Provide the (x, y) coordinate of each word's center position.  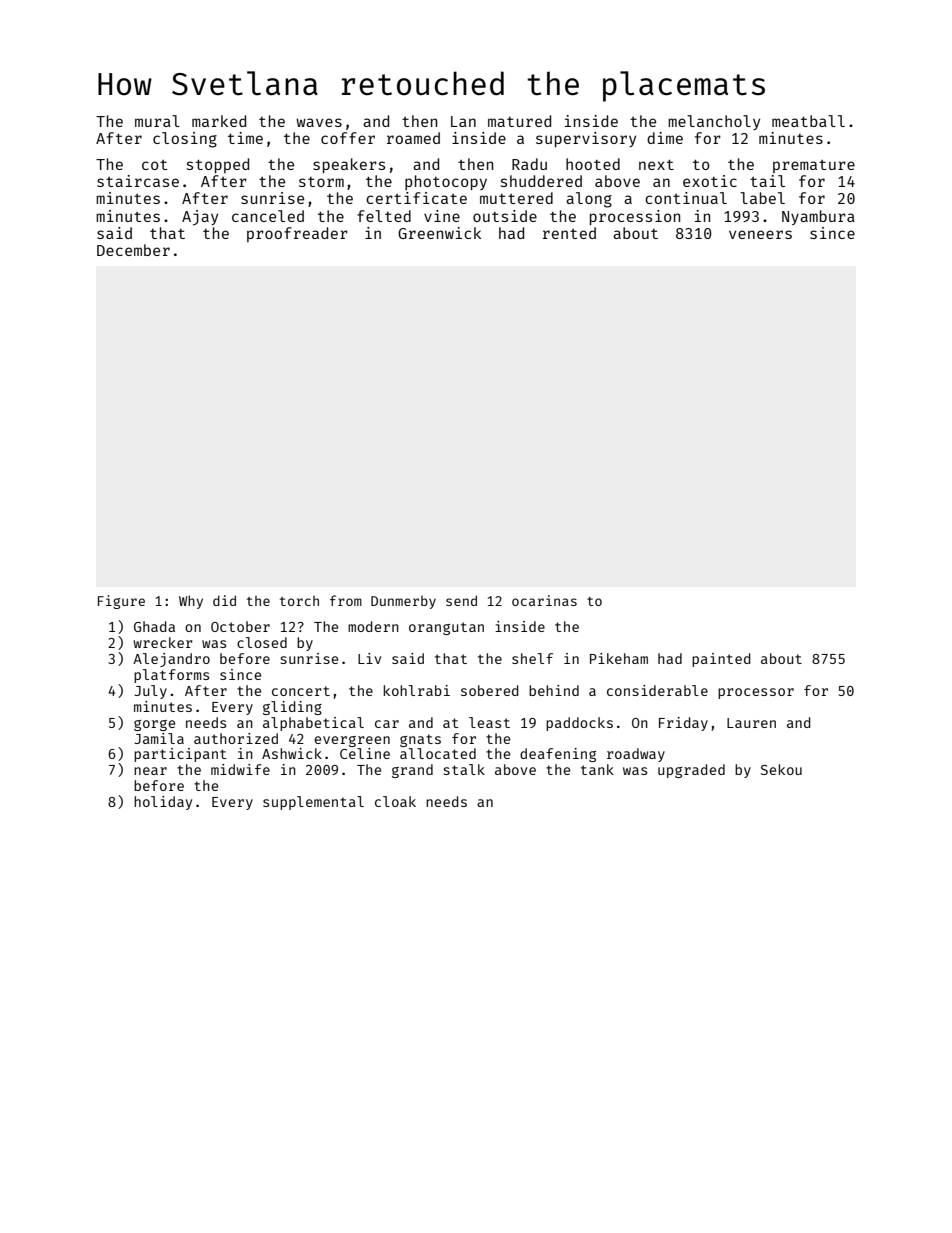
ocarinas (544, 600)
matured (519, 121)
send (461, 600)
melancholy (714, 122)
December (133, 250)
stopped (218, 165)
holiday (163, 803)
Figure (121, 602)
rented (569, 233)
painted (721, 660)
